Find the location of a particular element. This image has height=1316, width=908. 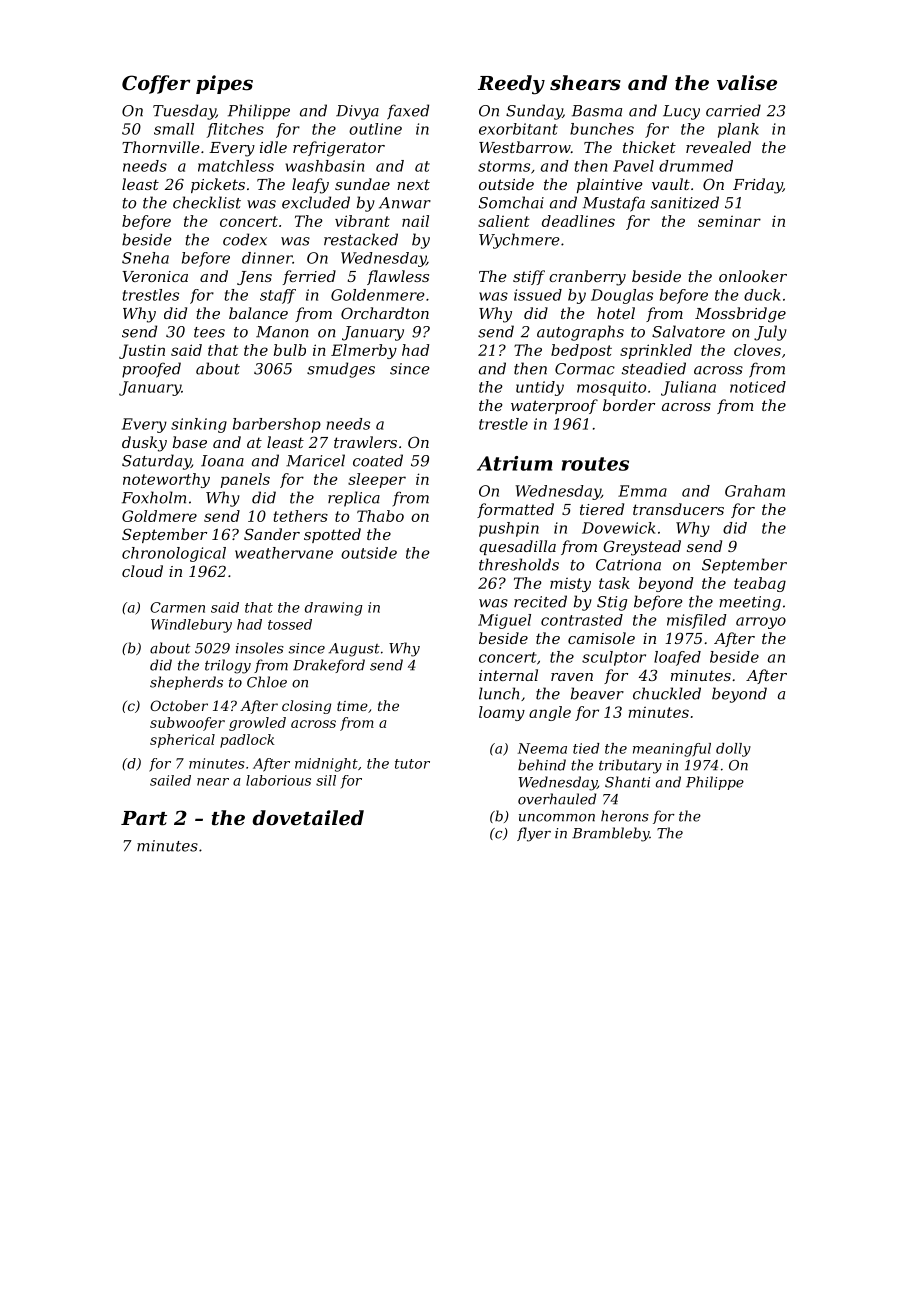

internal is located at coordinates (508, 675).
